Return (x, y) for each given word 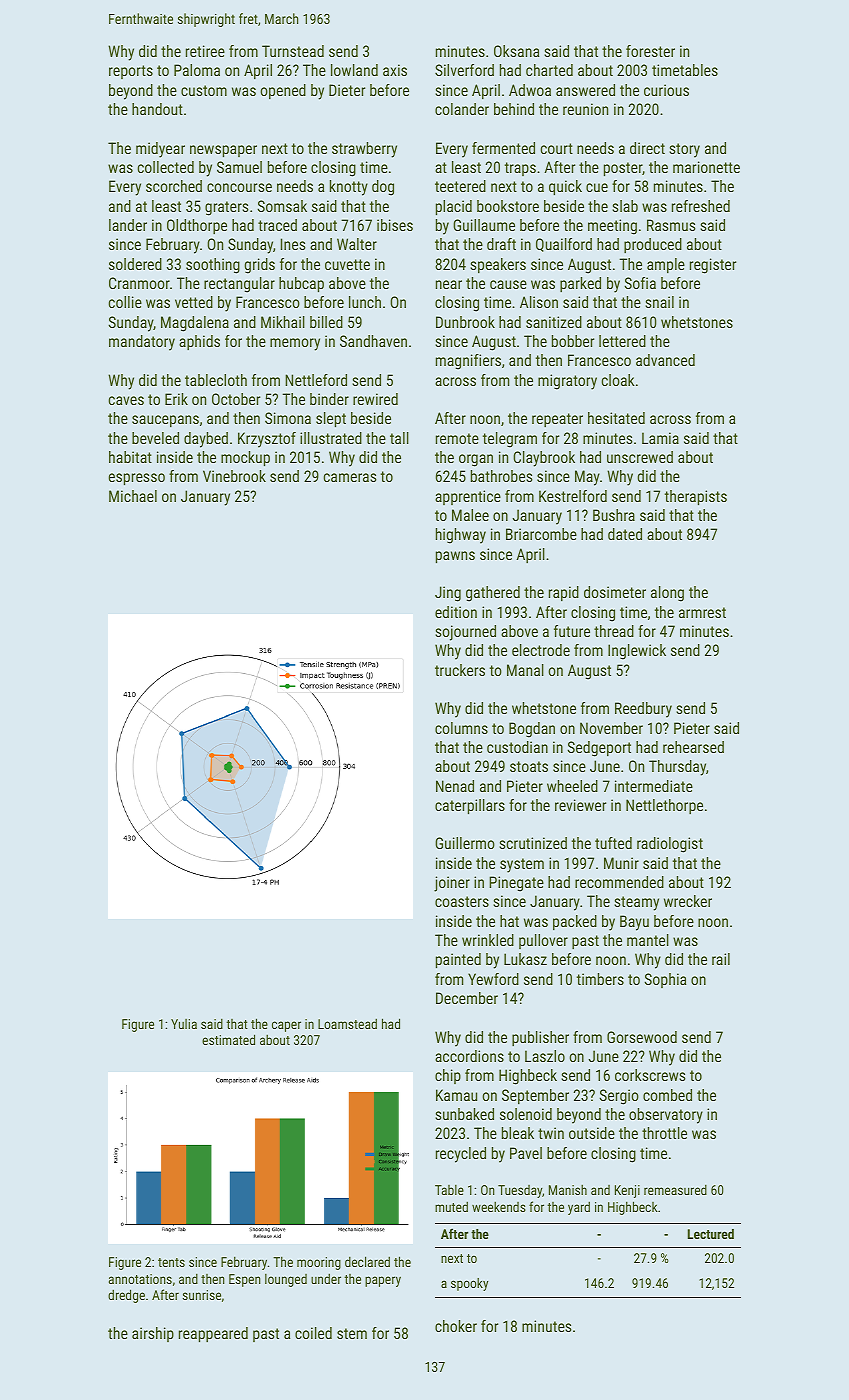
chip (448, 1076)
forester (650, 51)
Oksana (516, 51)
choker (456, 1326)
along (667, 594)
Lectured (711, 1234)
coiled (313, 1333)
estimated (228, 1039)
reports (131, 72)
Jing (448, 594)
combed (667, 1095)
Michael (133, 496)
